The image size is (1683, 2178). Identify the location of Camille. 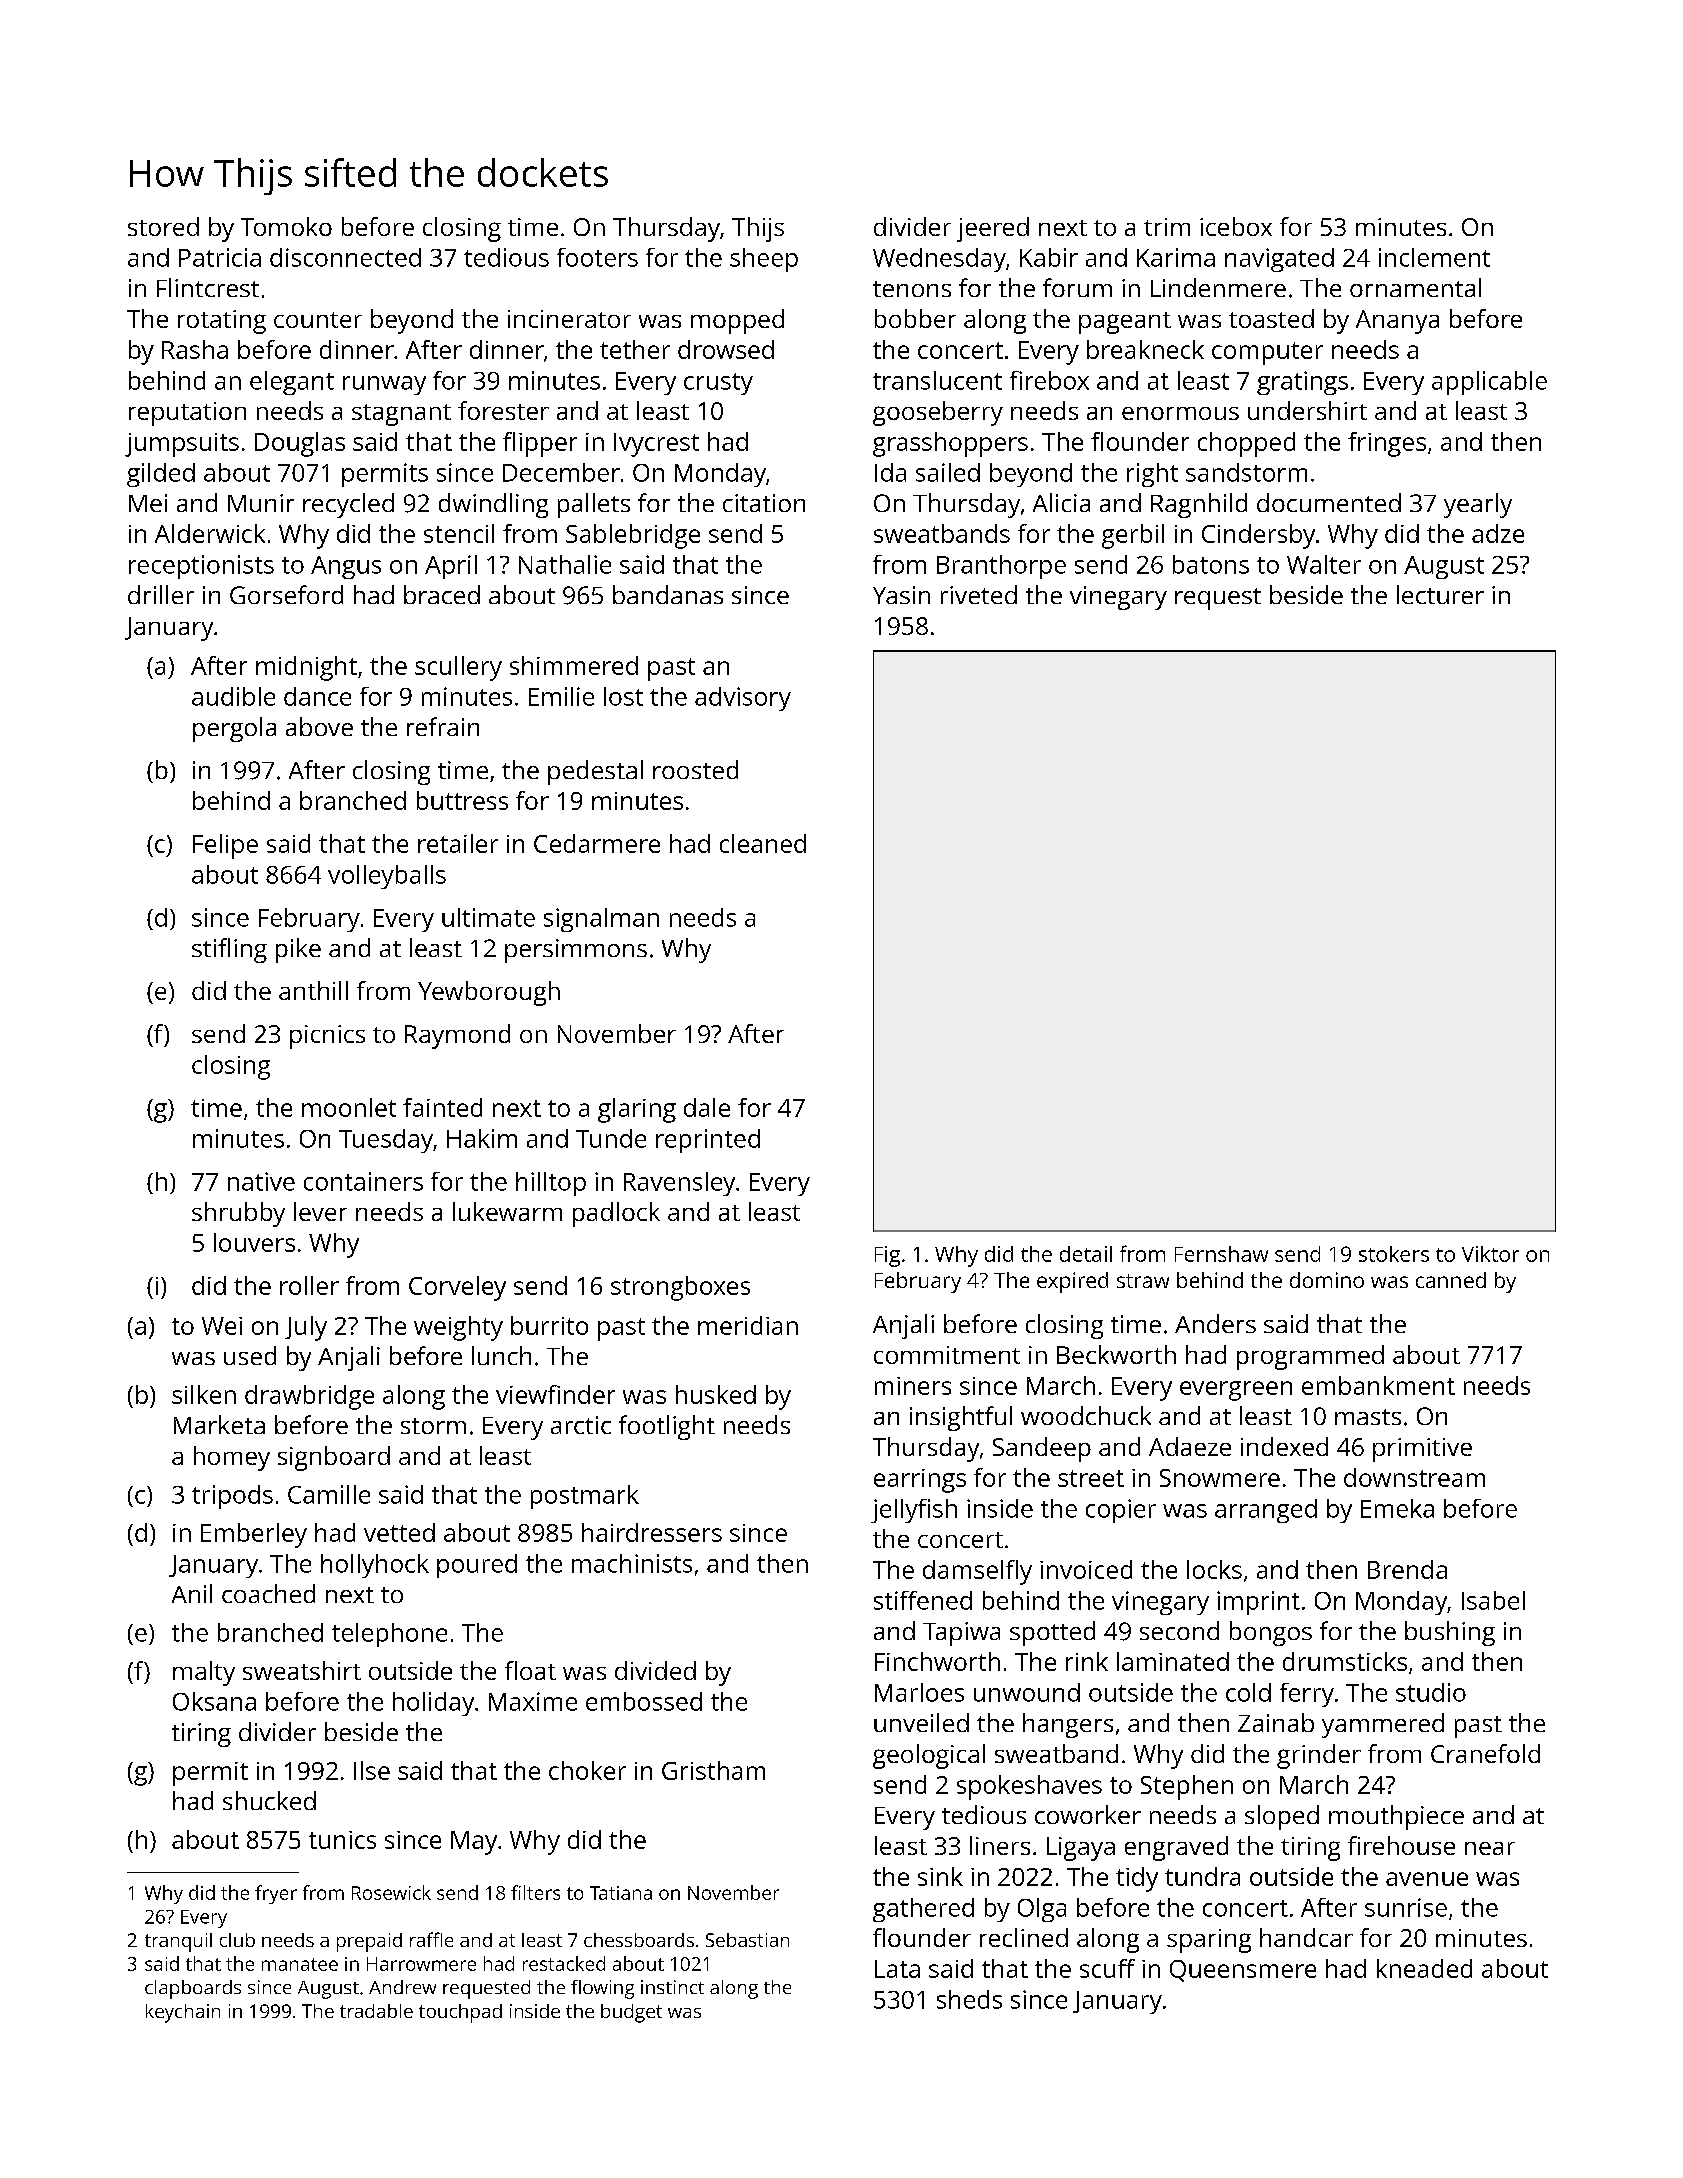
(329, 1494).
